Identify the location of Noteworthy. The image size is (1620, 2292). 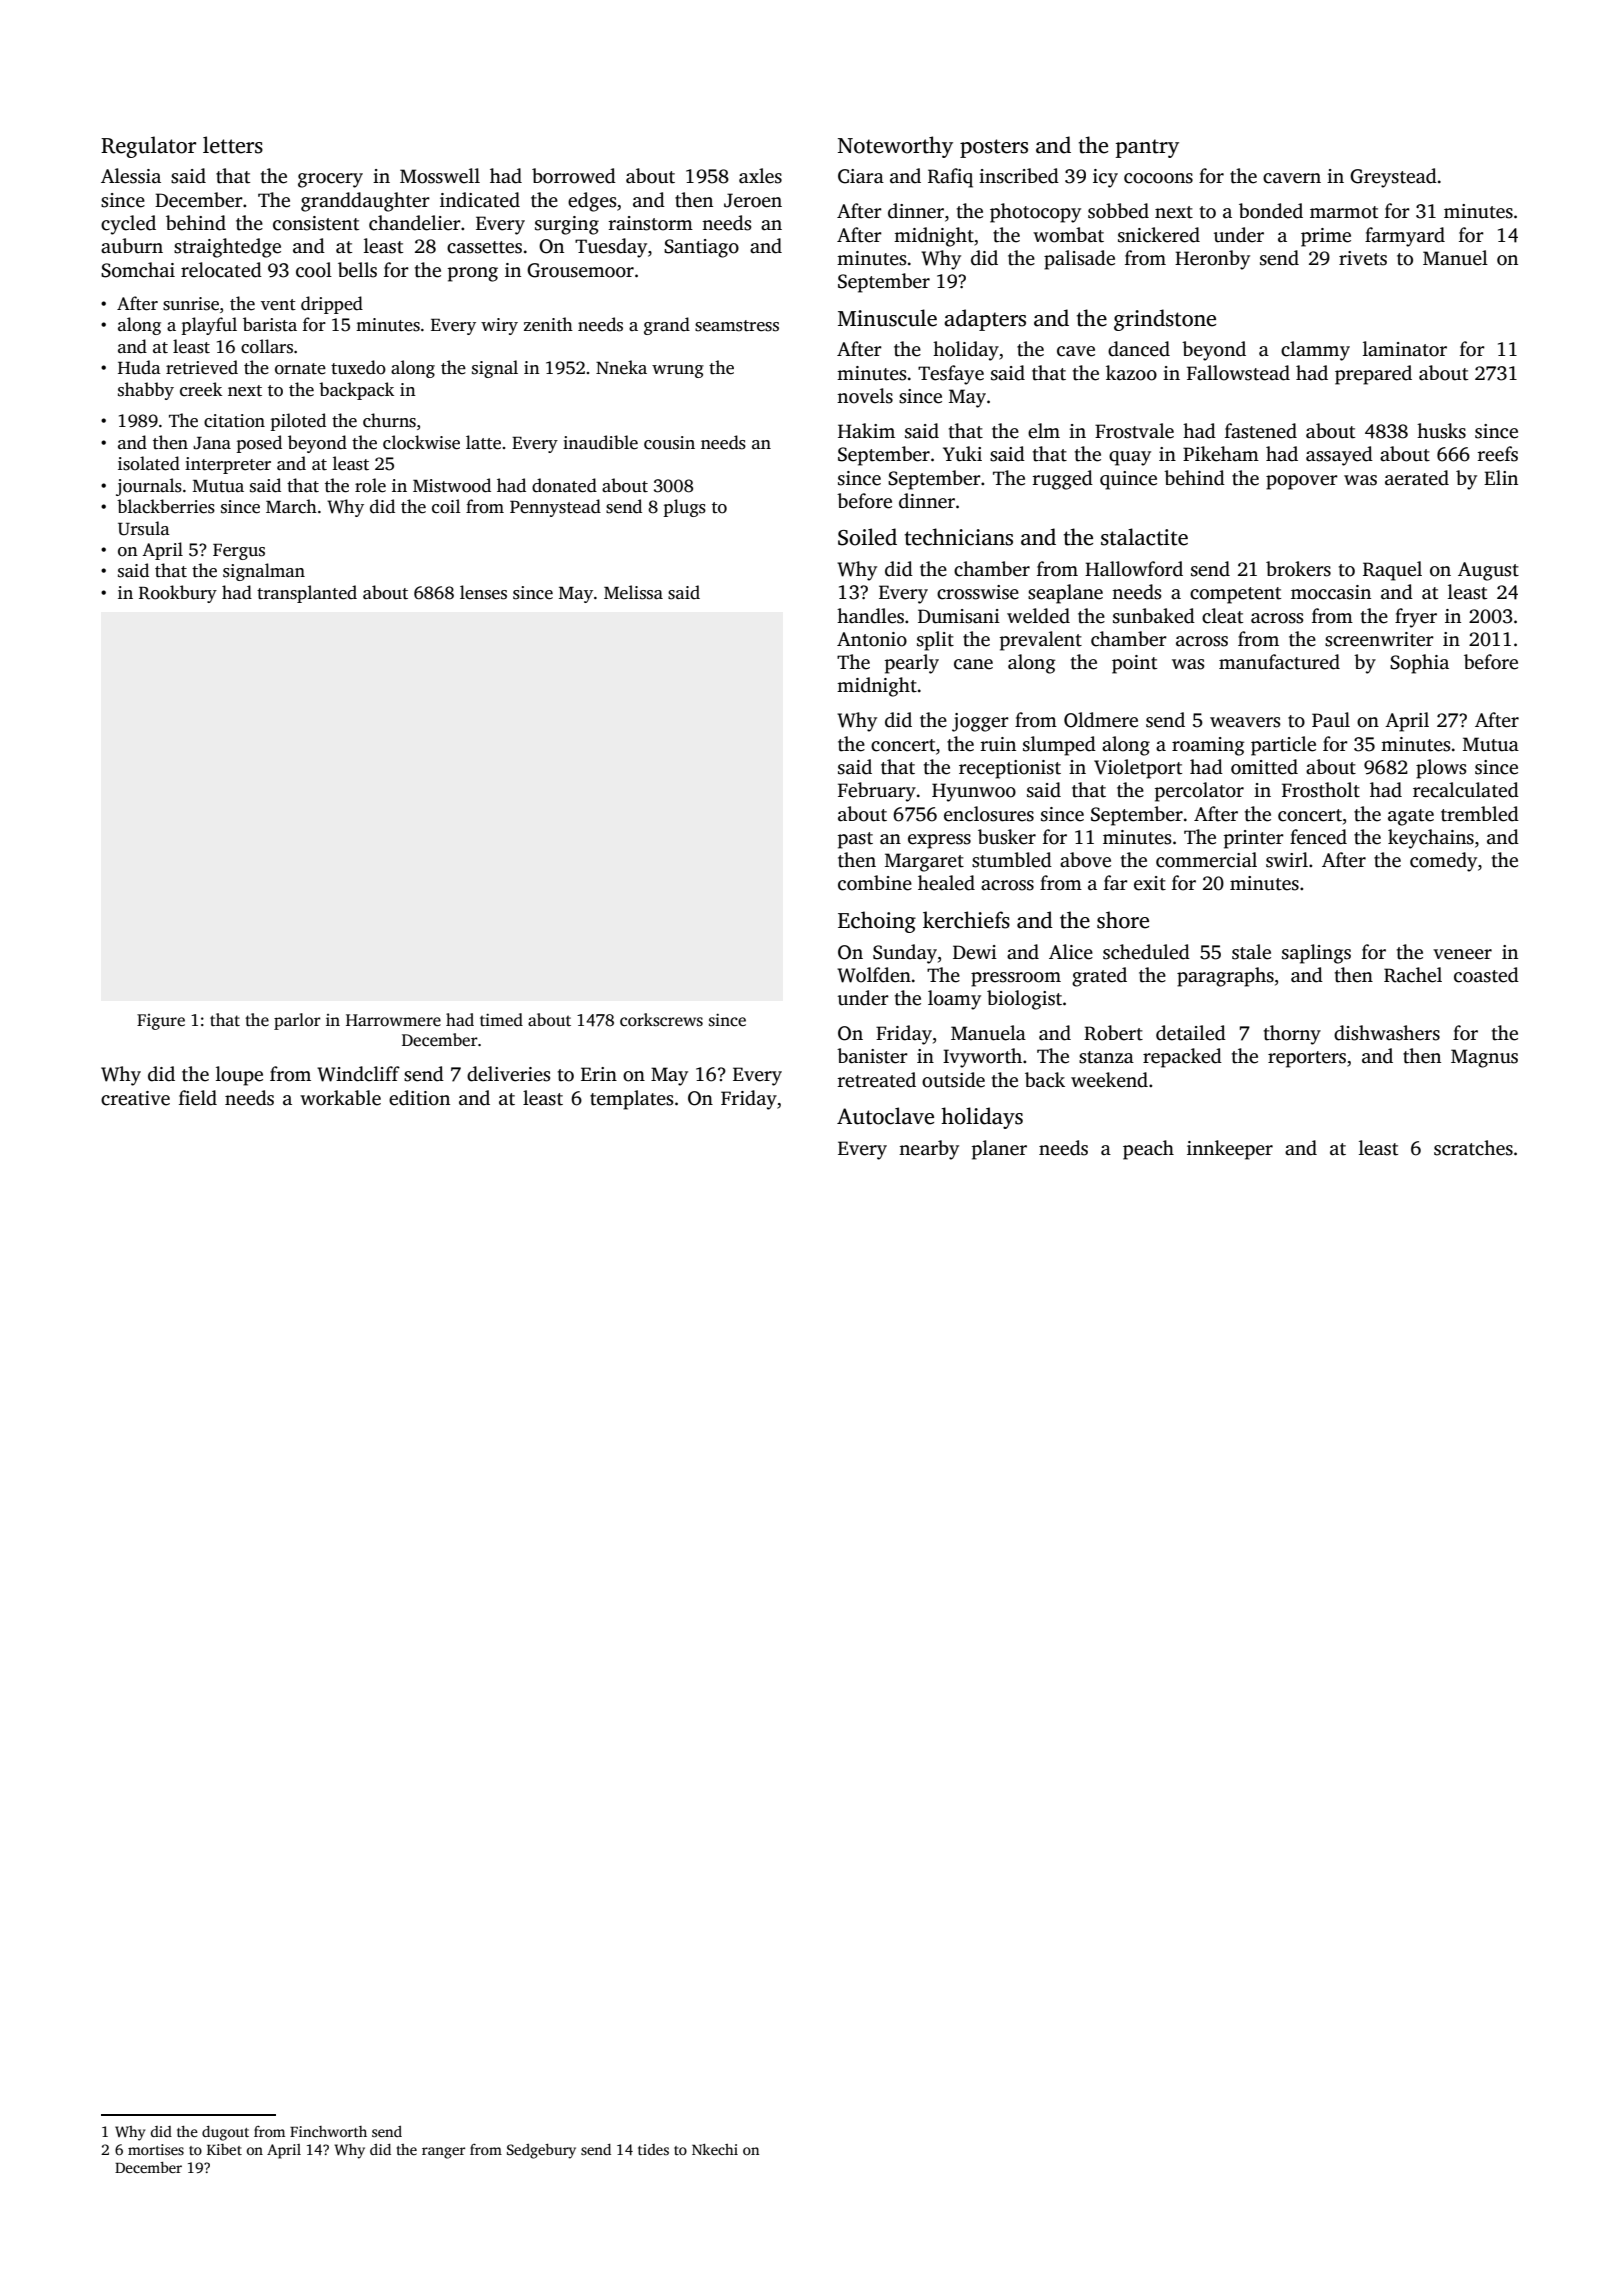
(895, 147).
